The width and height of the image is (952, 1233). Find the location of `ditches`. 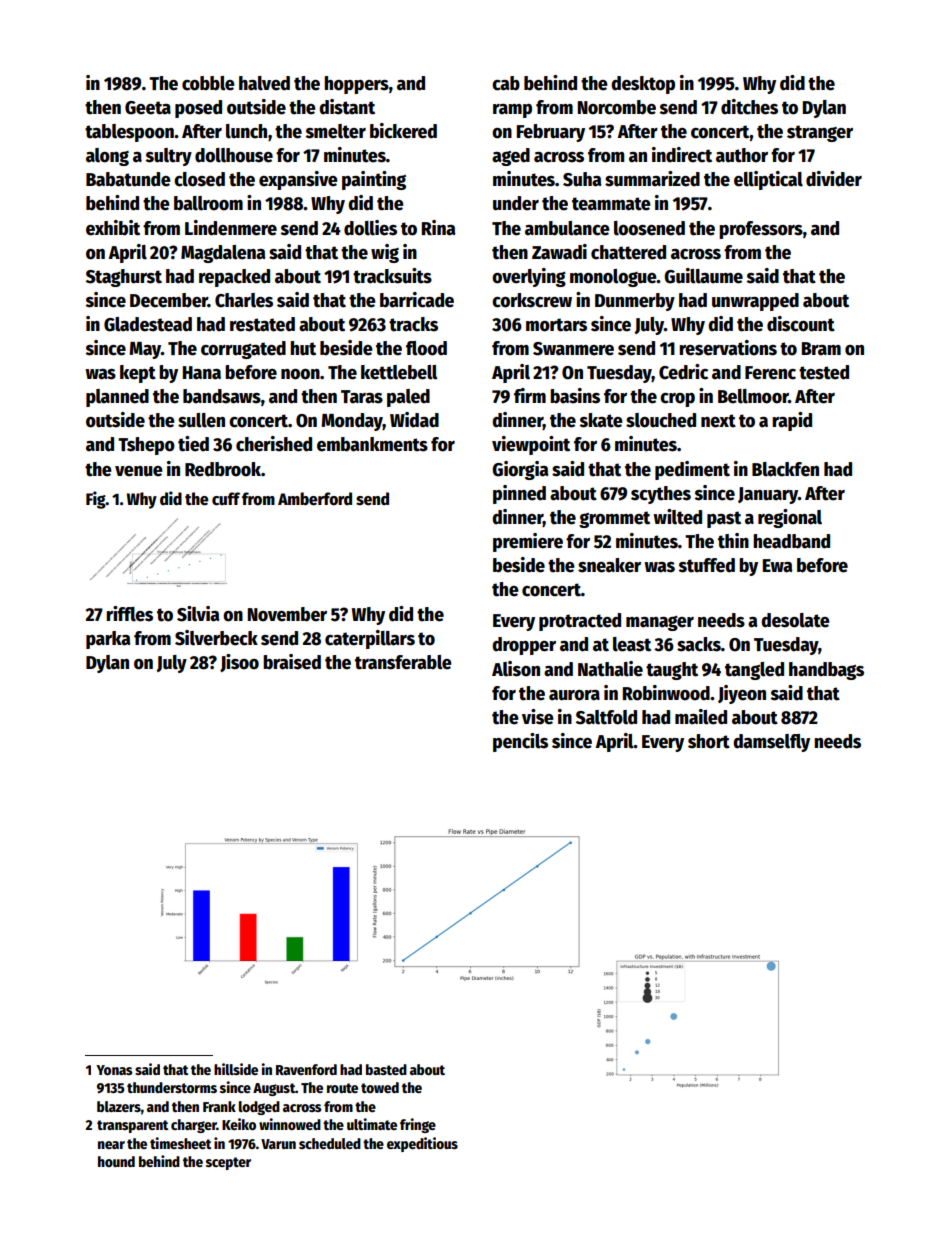

ditches is located at coordinates (749, 107).
